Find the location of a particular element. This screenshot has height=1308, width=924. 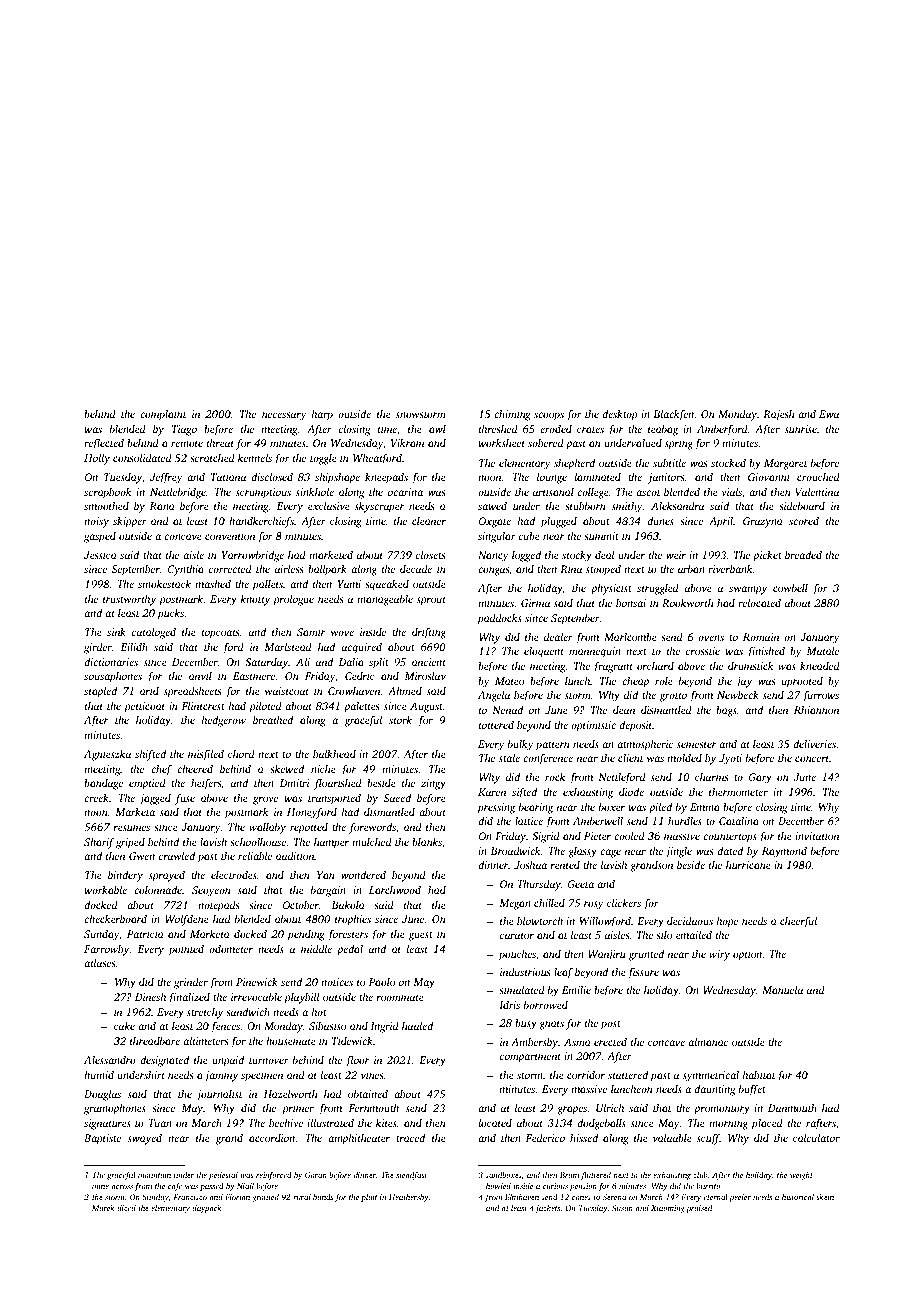

traced is located at coordinates (410, 1138).
